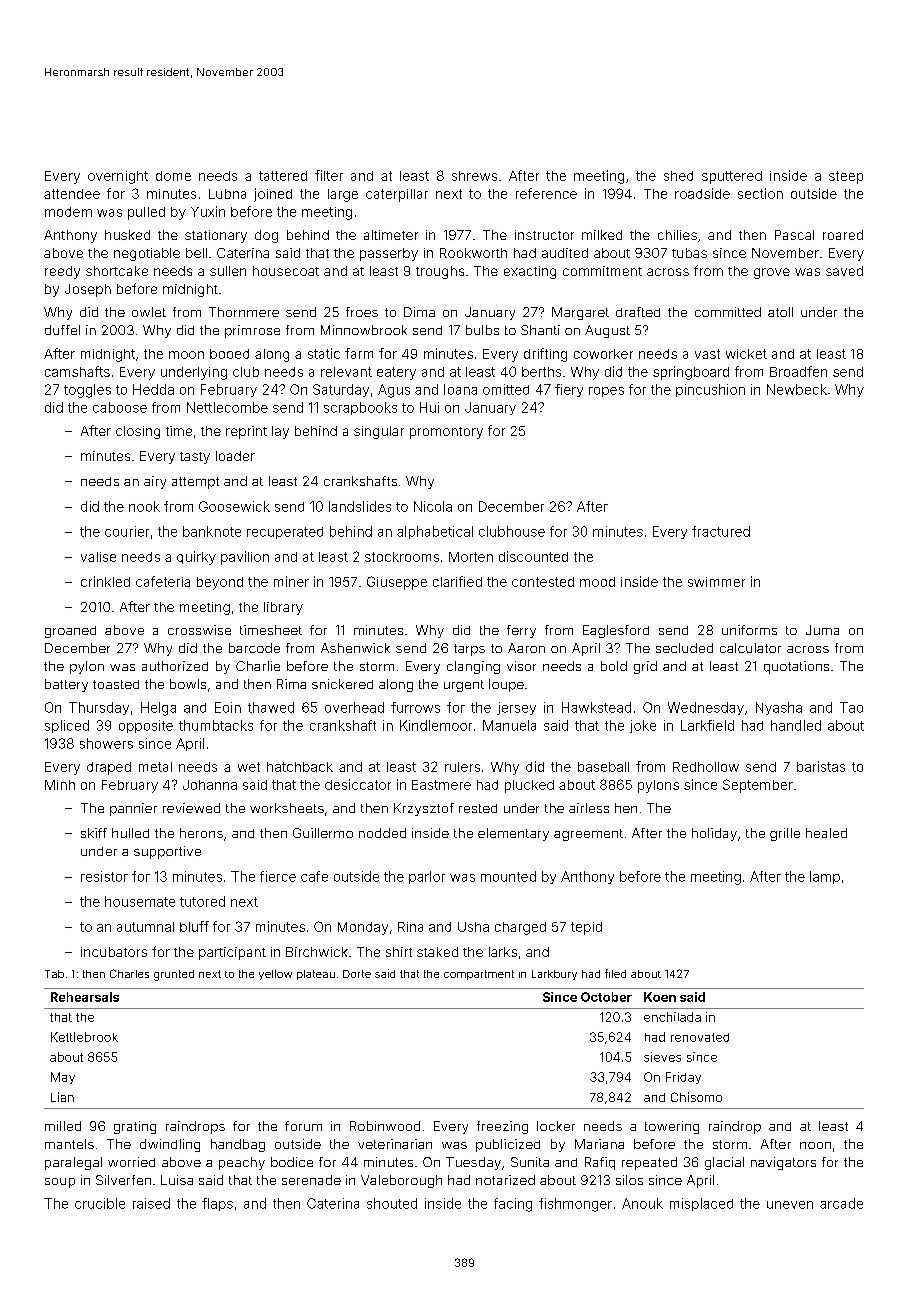 Image resolution: width=908 pixels, height=1316 pixels. I want to click on shouted, so click(392, 1203).
